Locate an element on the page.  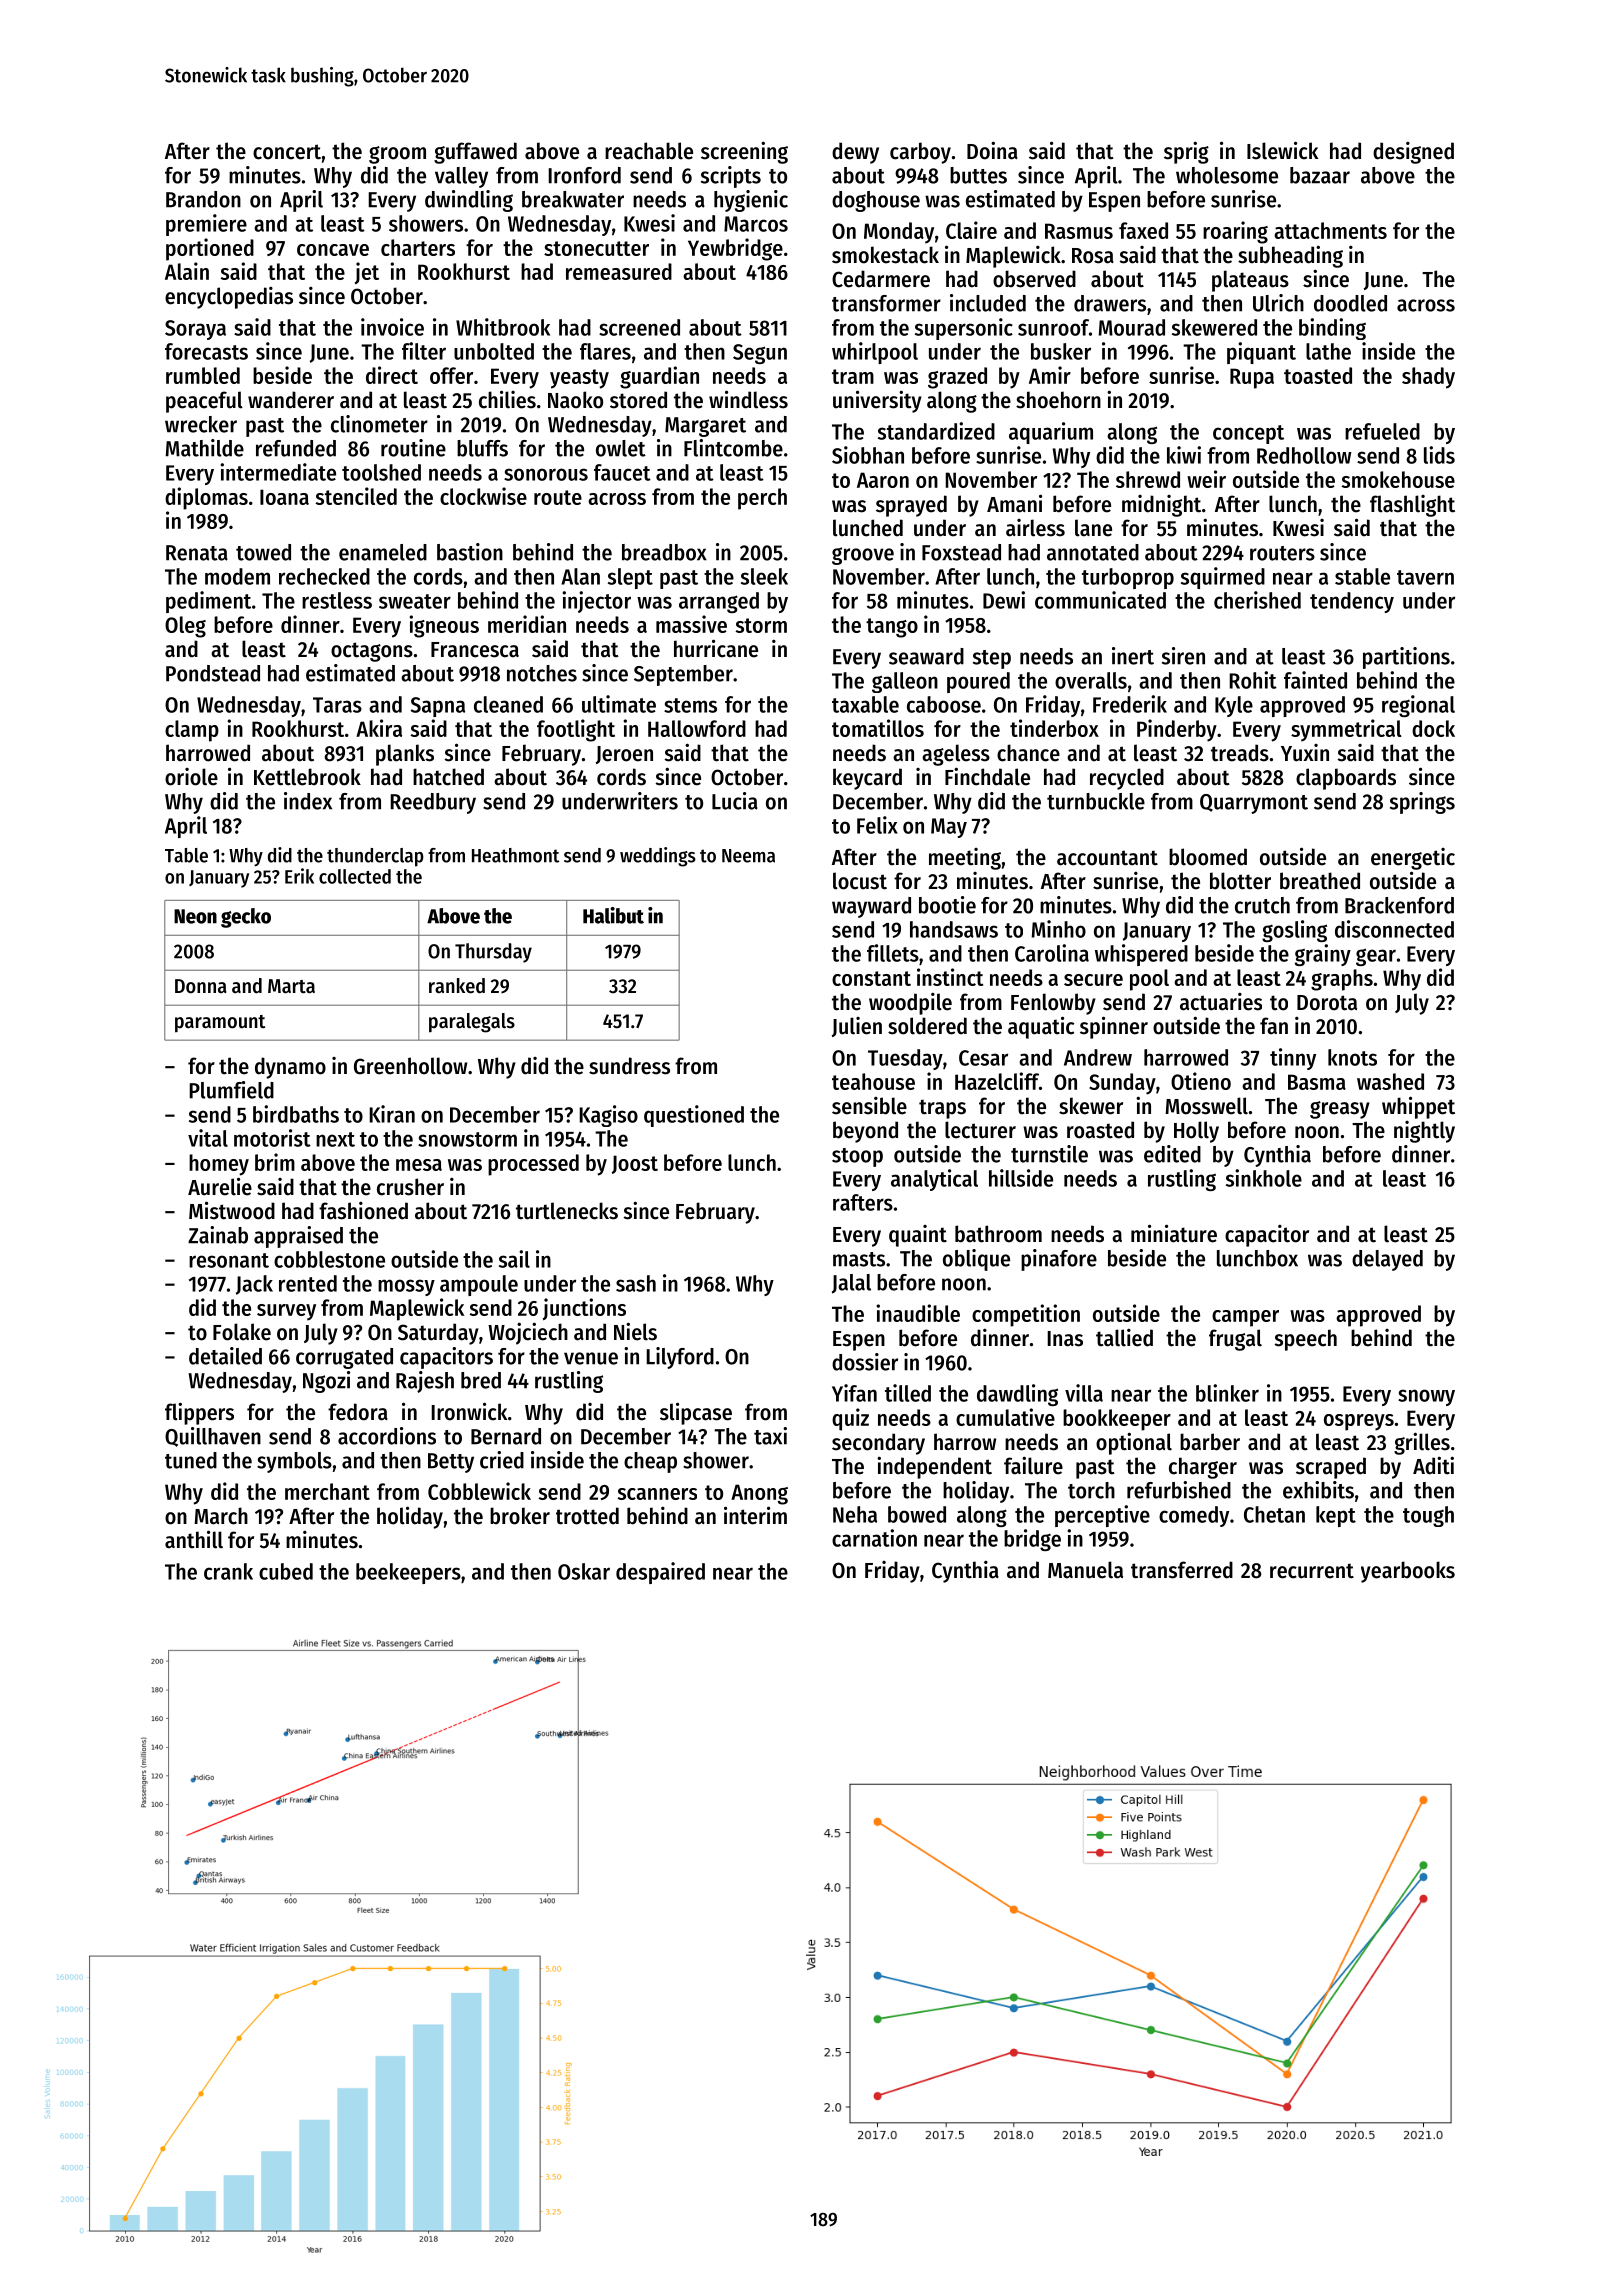
groove is located at coordinates (863, 556).
